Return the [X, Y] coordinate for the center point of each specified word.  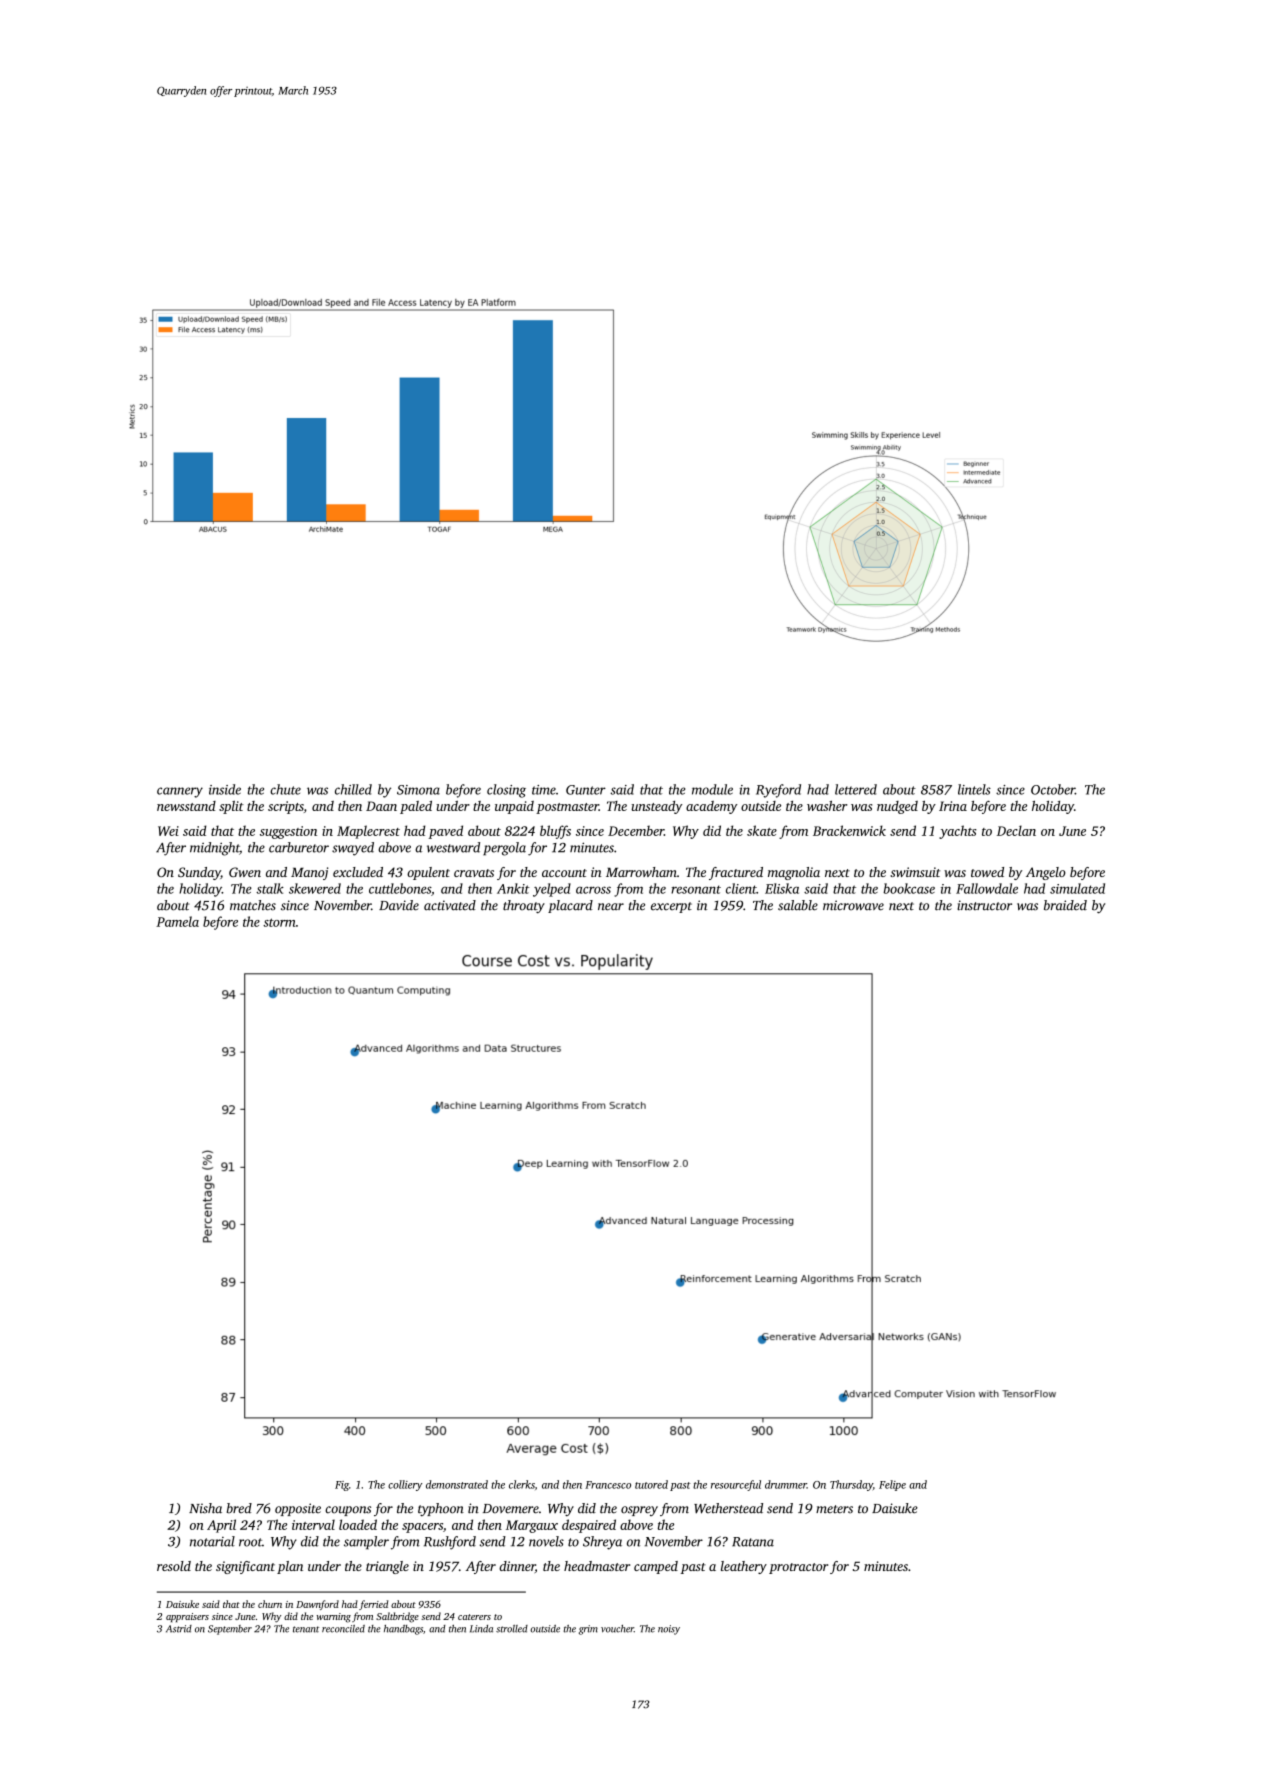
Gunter [586, 790]
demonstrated [457, 1484]
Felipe [892, 1485]
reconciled [343, 1629]
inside [225, 789]
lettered [856, 789]
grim [588, 1630]
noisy [669, 1630]
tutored [651, 1484]
